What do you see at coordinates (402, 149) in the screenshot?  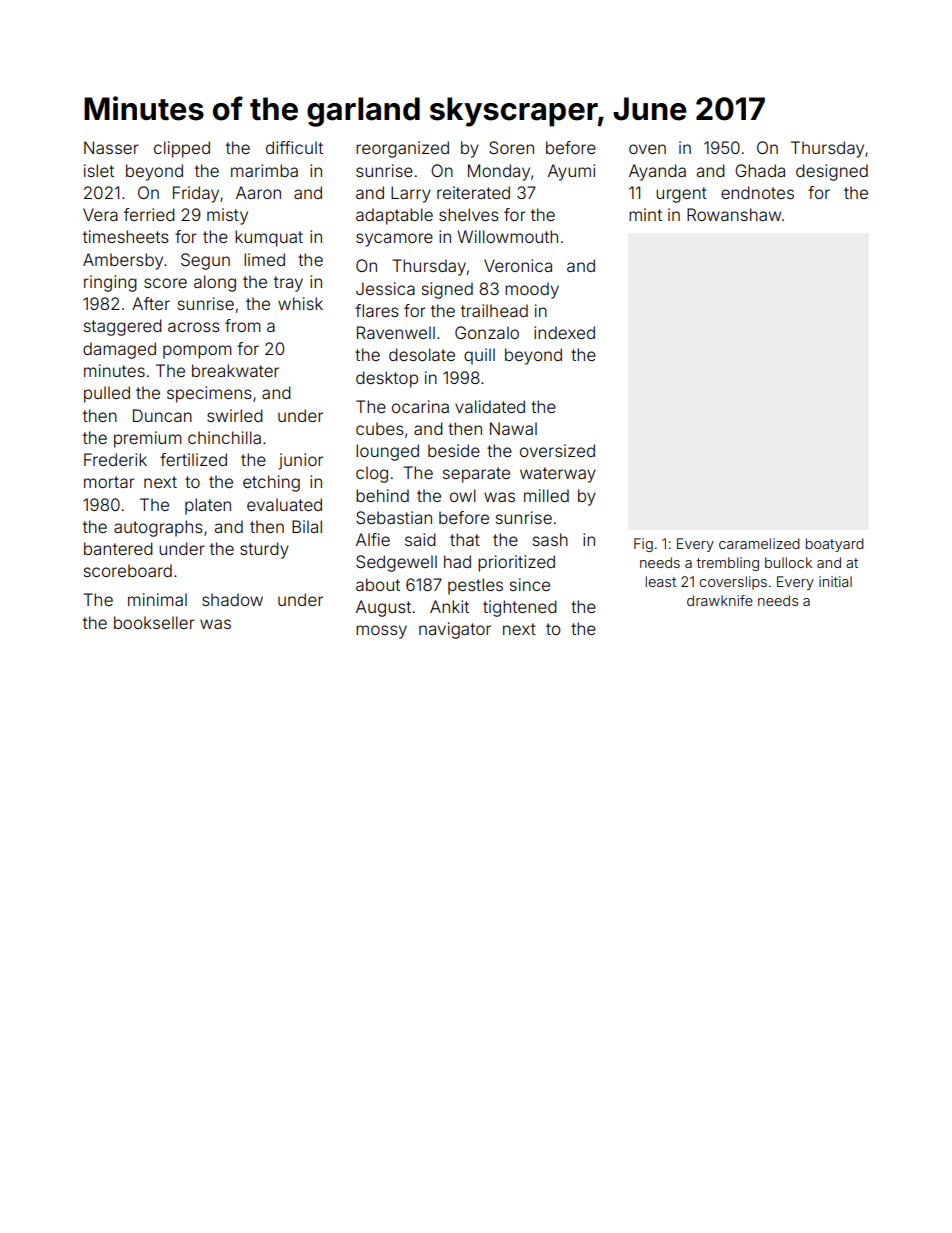 I see `reorganized` at bounding box center [402, 149].
